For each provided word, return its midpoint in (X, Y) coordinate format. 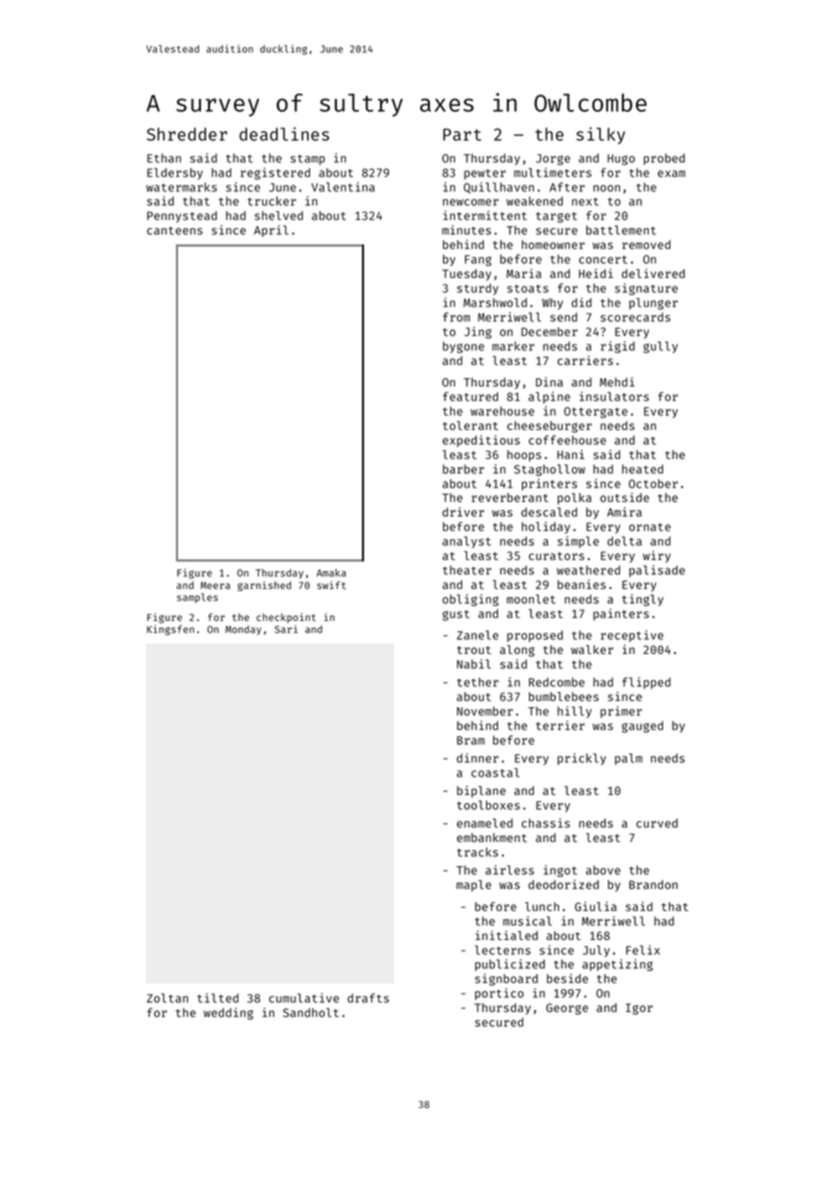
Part (462, 134)
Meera (215, 585)
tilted (218, 998)
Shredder (187, 134)
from (456, 317)
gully (660, 347)
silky (600, 135)
